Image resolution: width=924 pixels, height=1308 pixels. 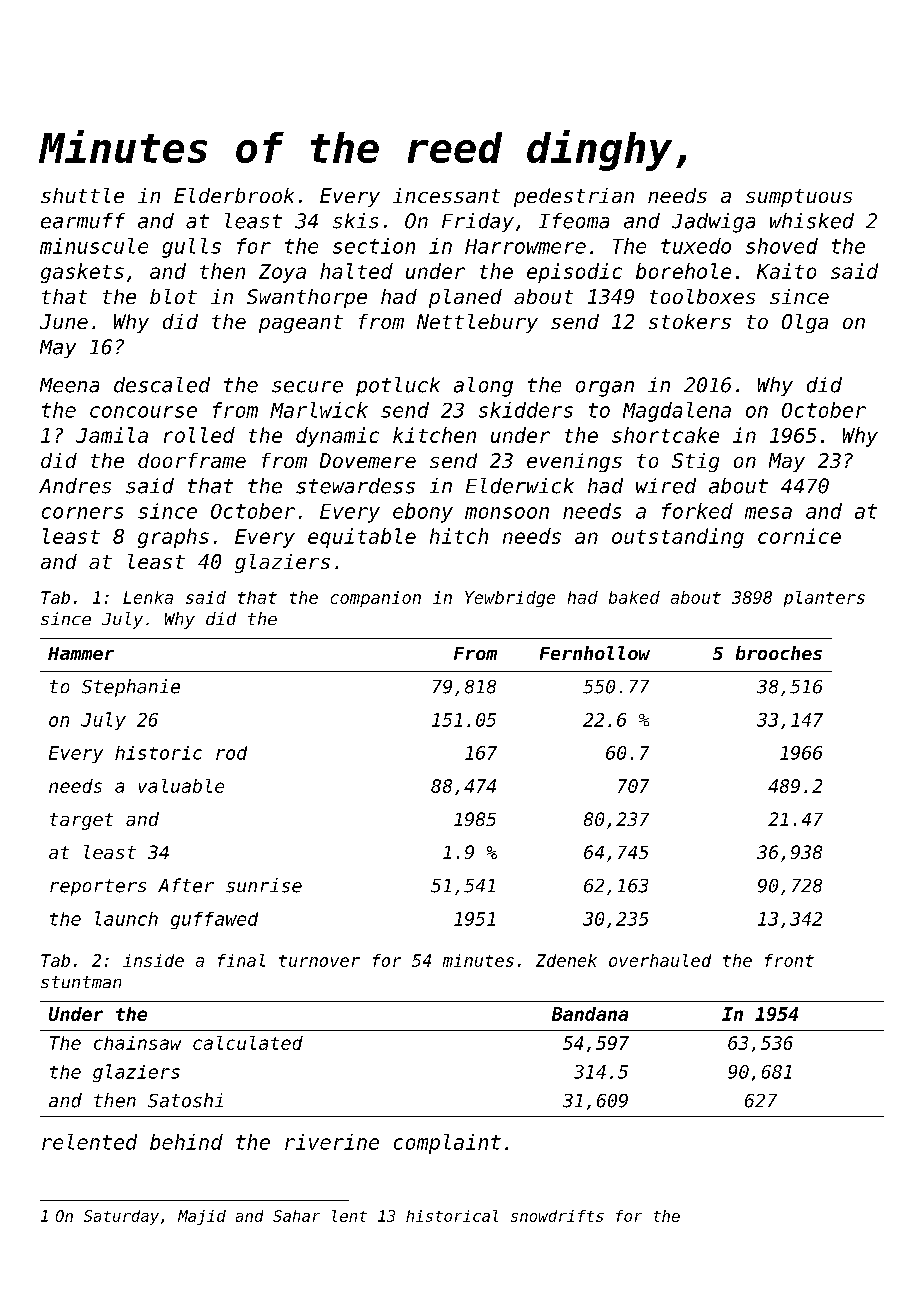 What do you see at coordinates (634, 597) in the screenshot?
I see `baked` at bounding box center [634, 597].
